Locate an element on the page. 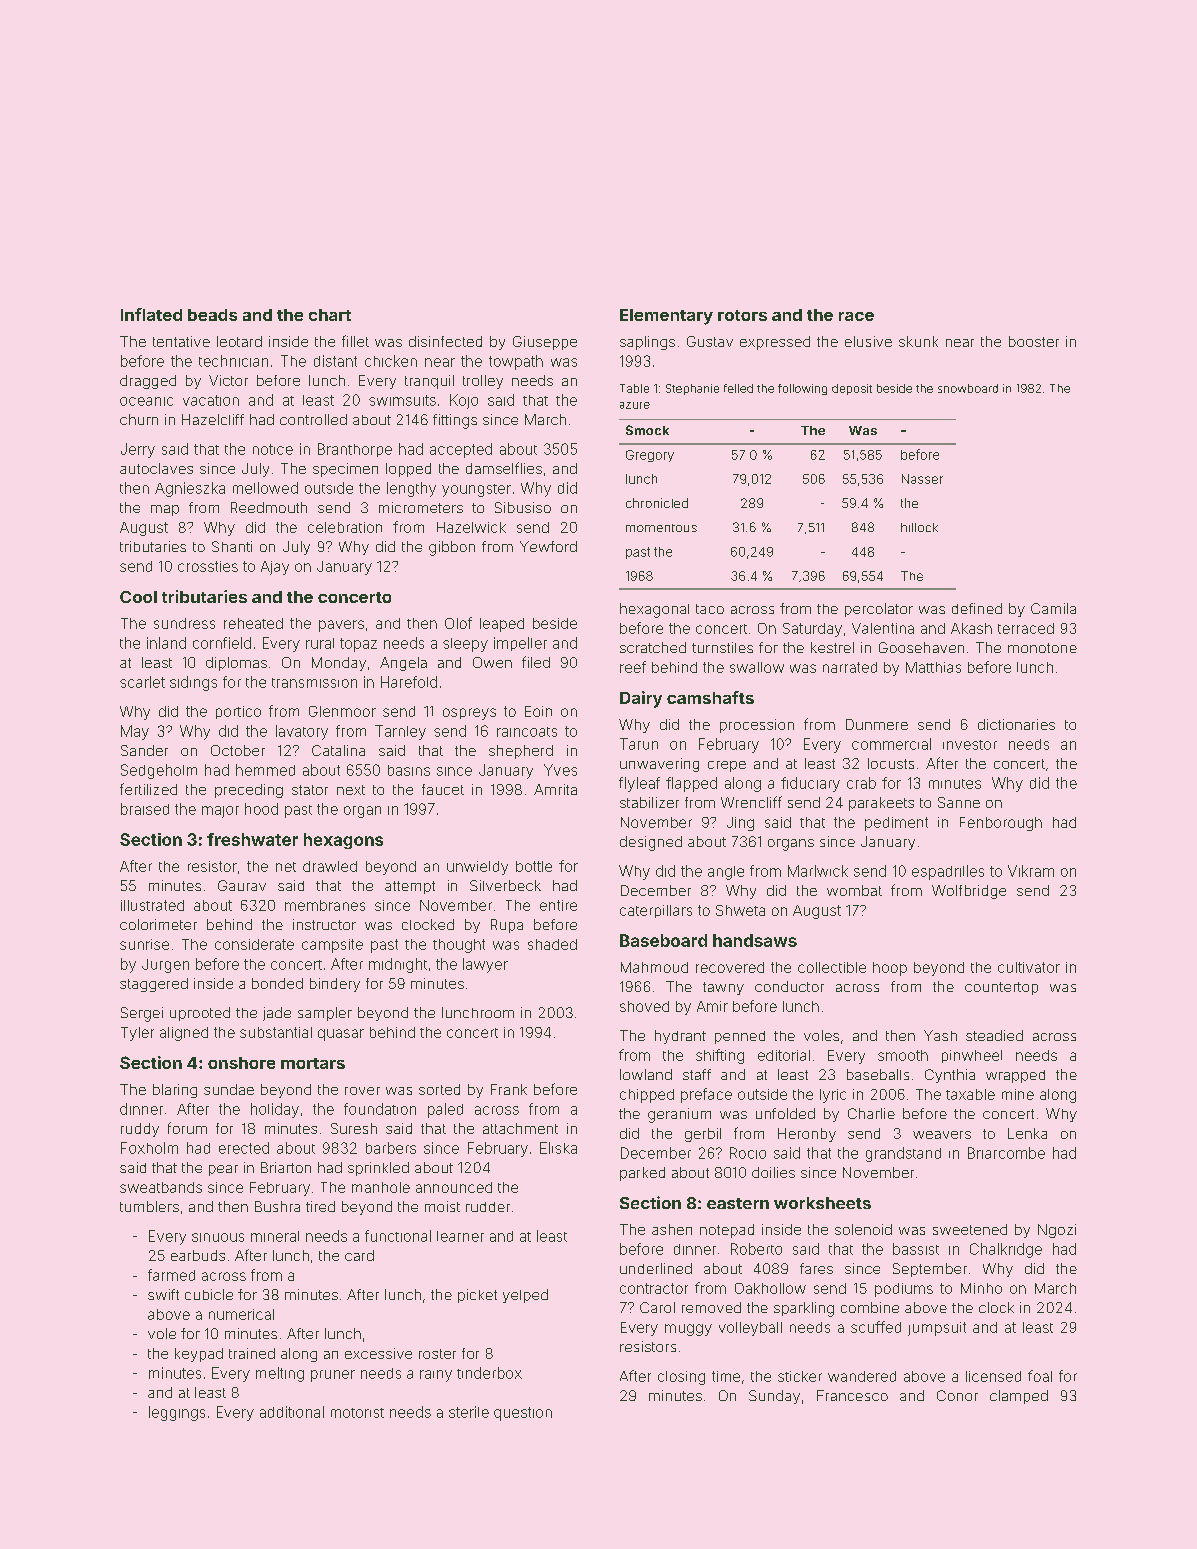 The height and width of the page is (1549, 1197). question is located at coordinates (523, 1414).
